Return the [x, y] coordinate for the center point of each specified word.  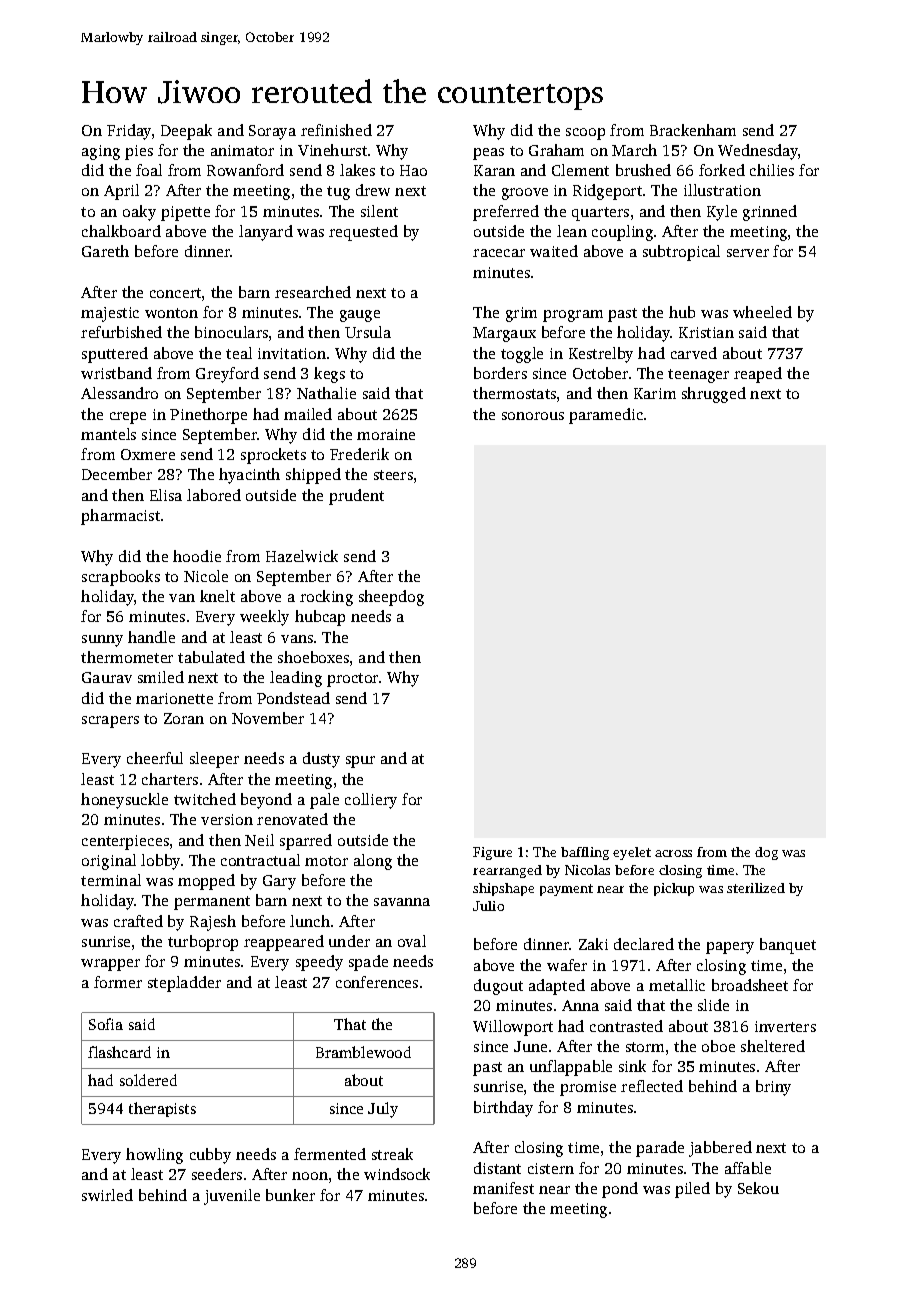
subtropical [681, 253]
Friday [129, 132]
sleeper [214, 760]
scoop [585, 134]
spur [360, 762]
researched [313, 292]
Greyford [227, 375]
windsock [397, 1174]
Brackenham [693, 130]
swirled [107, 1195]
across [673, 853]
